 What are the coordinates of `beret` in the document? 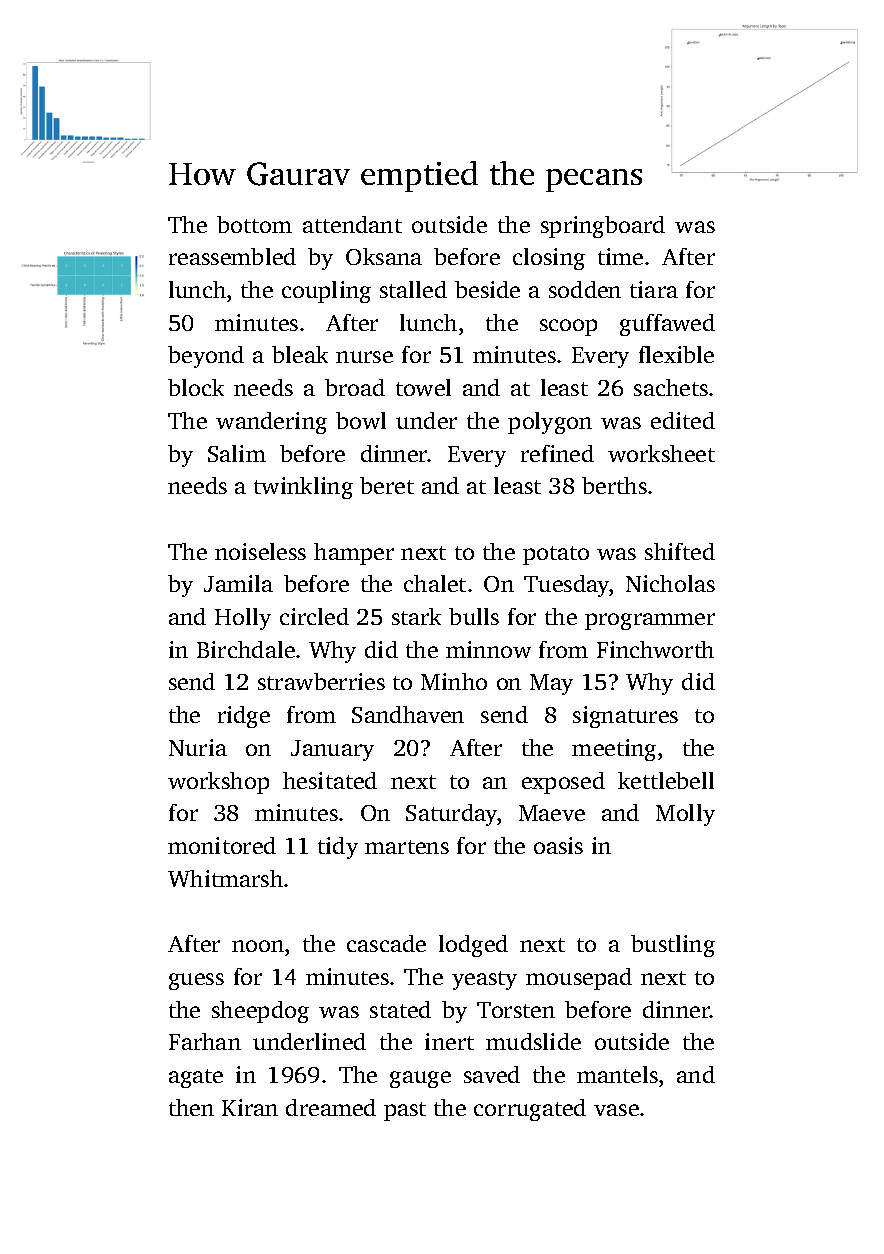 It's located at (387, 485).
